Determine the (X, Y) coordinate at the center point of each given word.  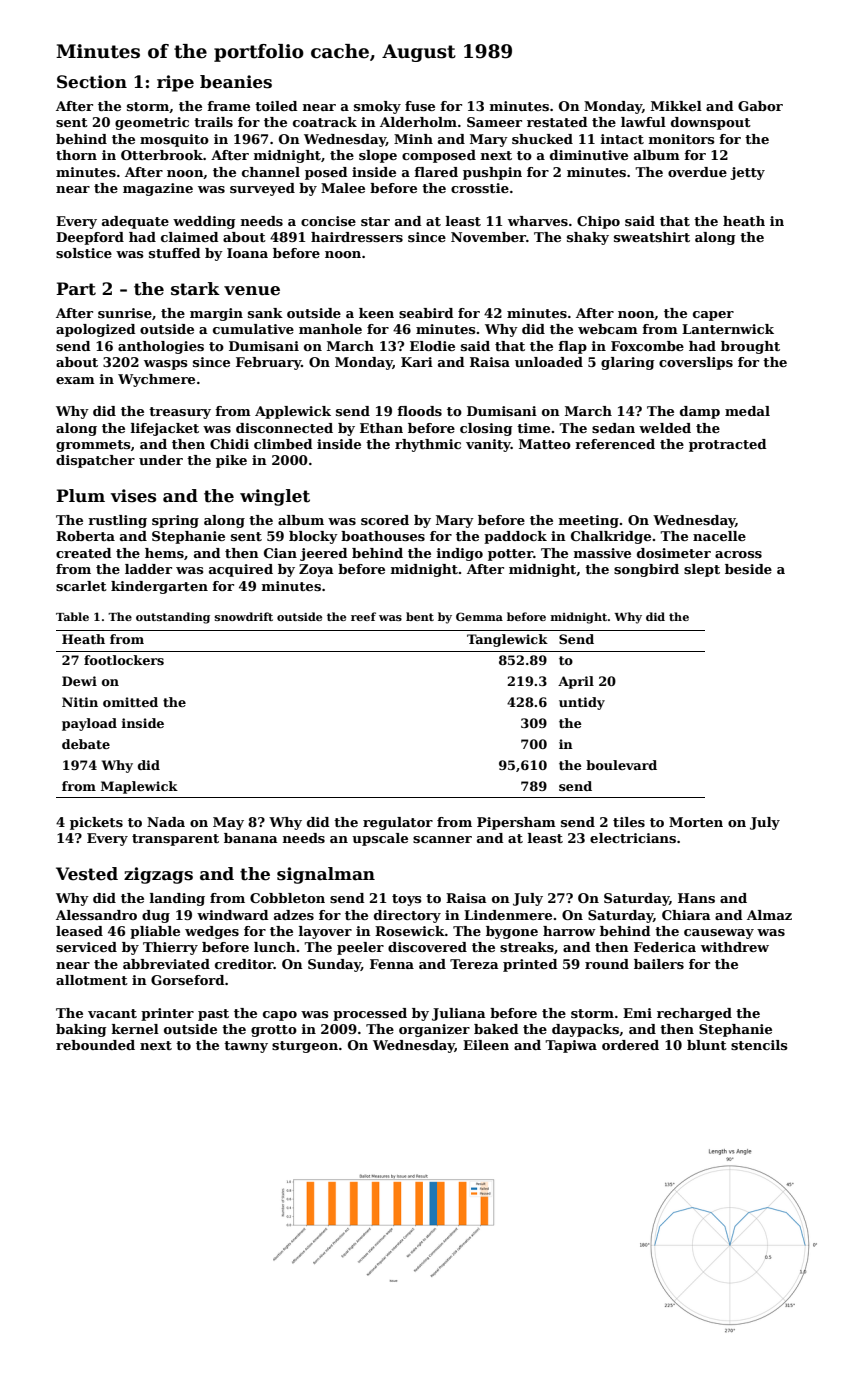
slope (378, 156)
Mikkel (676, 106)
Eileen (486, 1045)
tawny (246, 1047)
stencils (759, 1045)
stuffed (175, 253)
